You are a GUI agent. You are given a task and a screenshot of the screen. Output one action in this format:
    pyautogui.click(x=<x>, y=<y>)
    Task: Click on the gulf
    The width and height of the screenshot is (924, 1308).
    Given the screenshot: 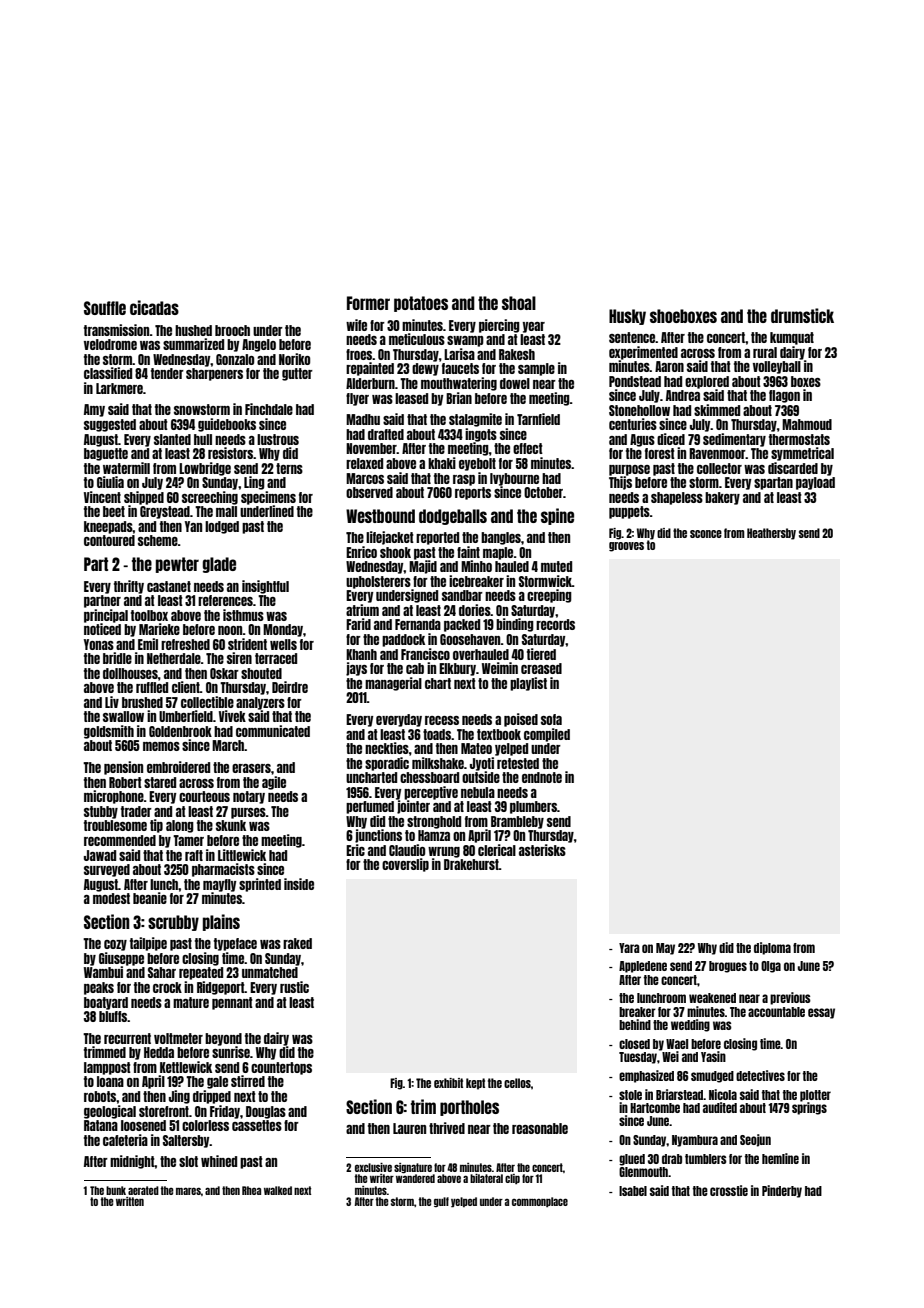 What is the action you would take?
    pyautogui.click(x=441, y=1202)
